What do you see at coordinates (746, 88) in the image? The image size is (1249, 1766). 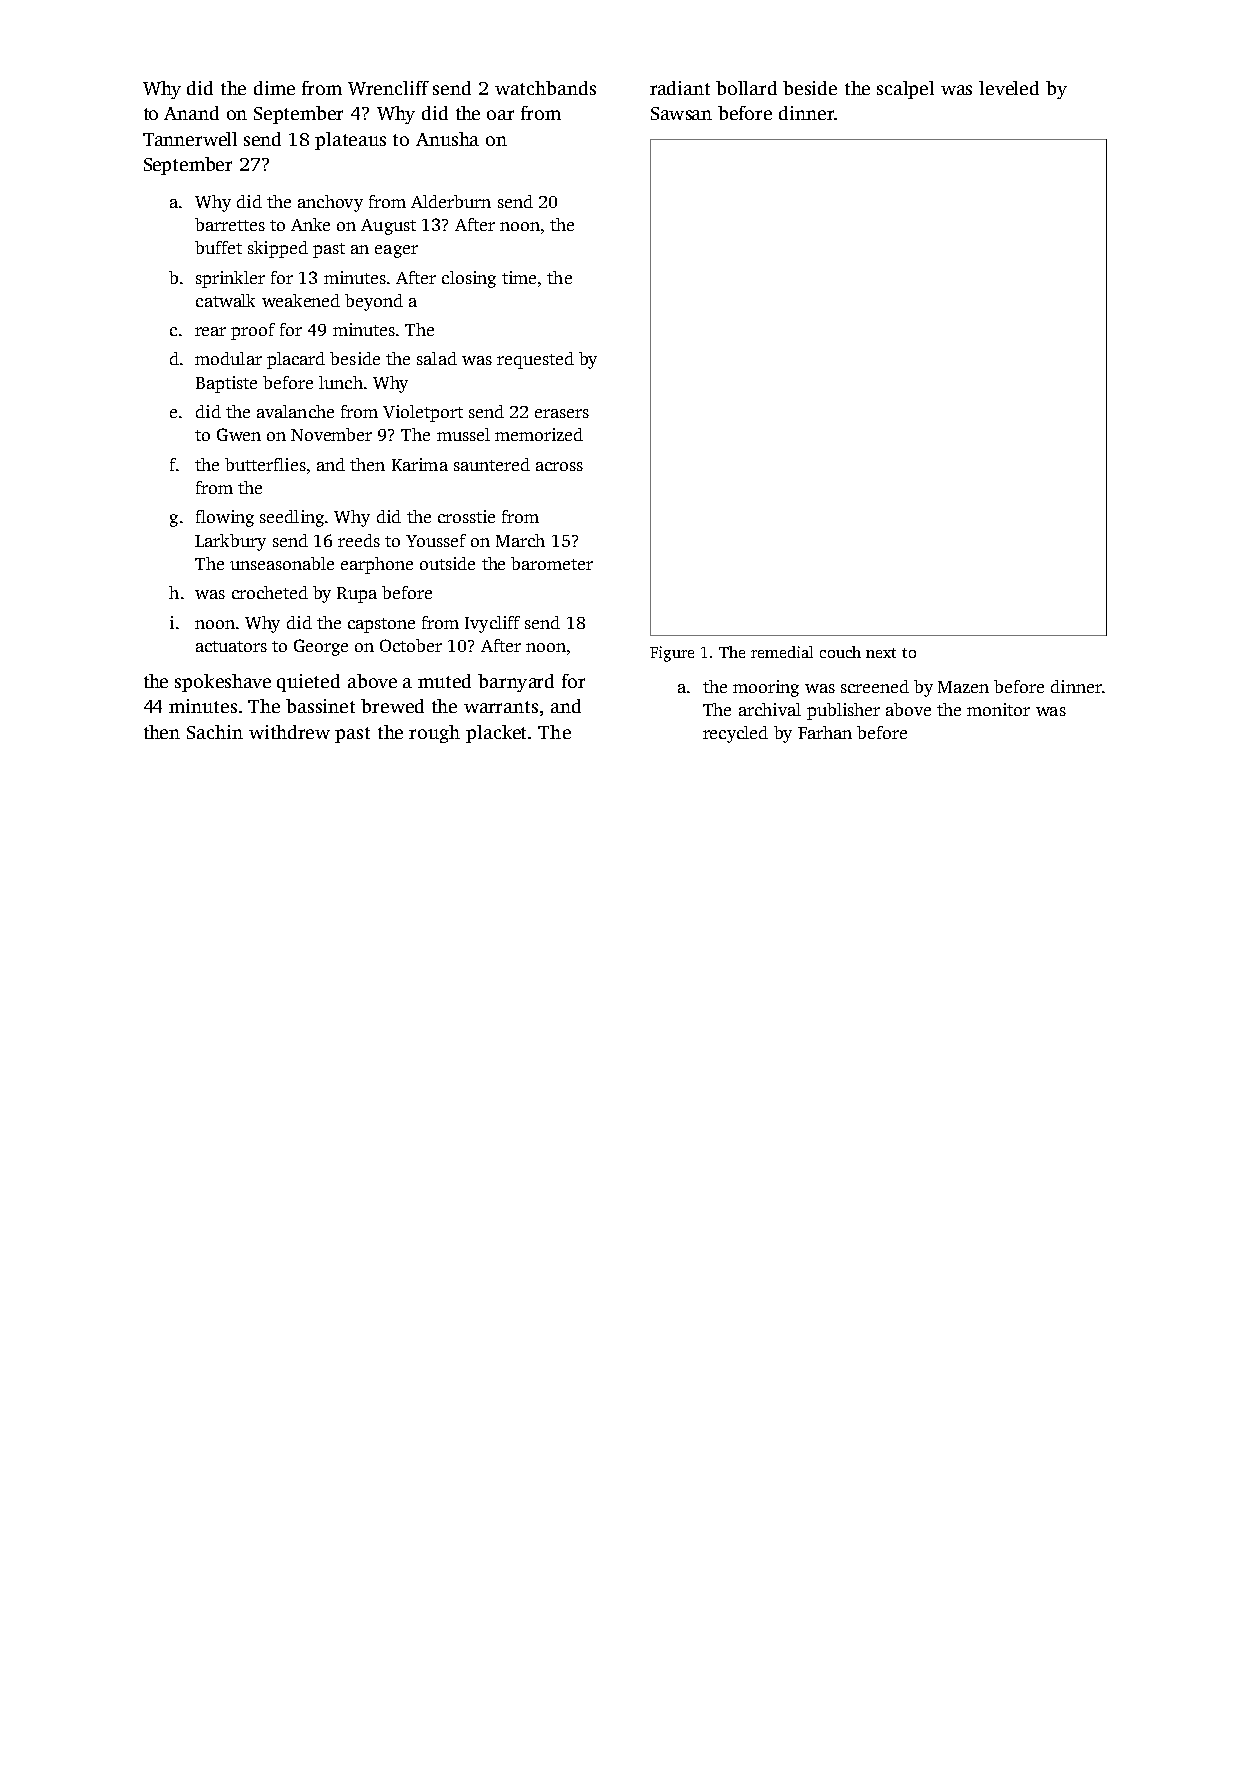 I see `bollard` at bounding box center [746, 88].
